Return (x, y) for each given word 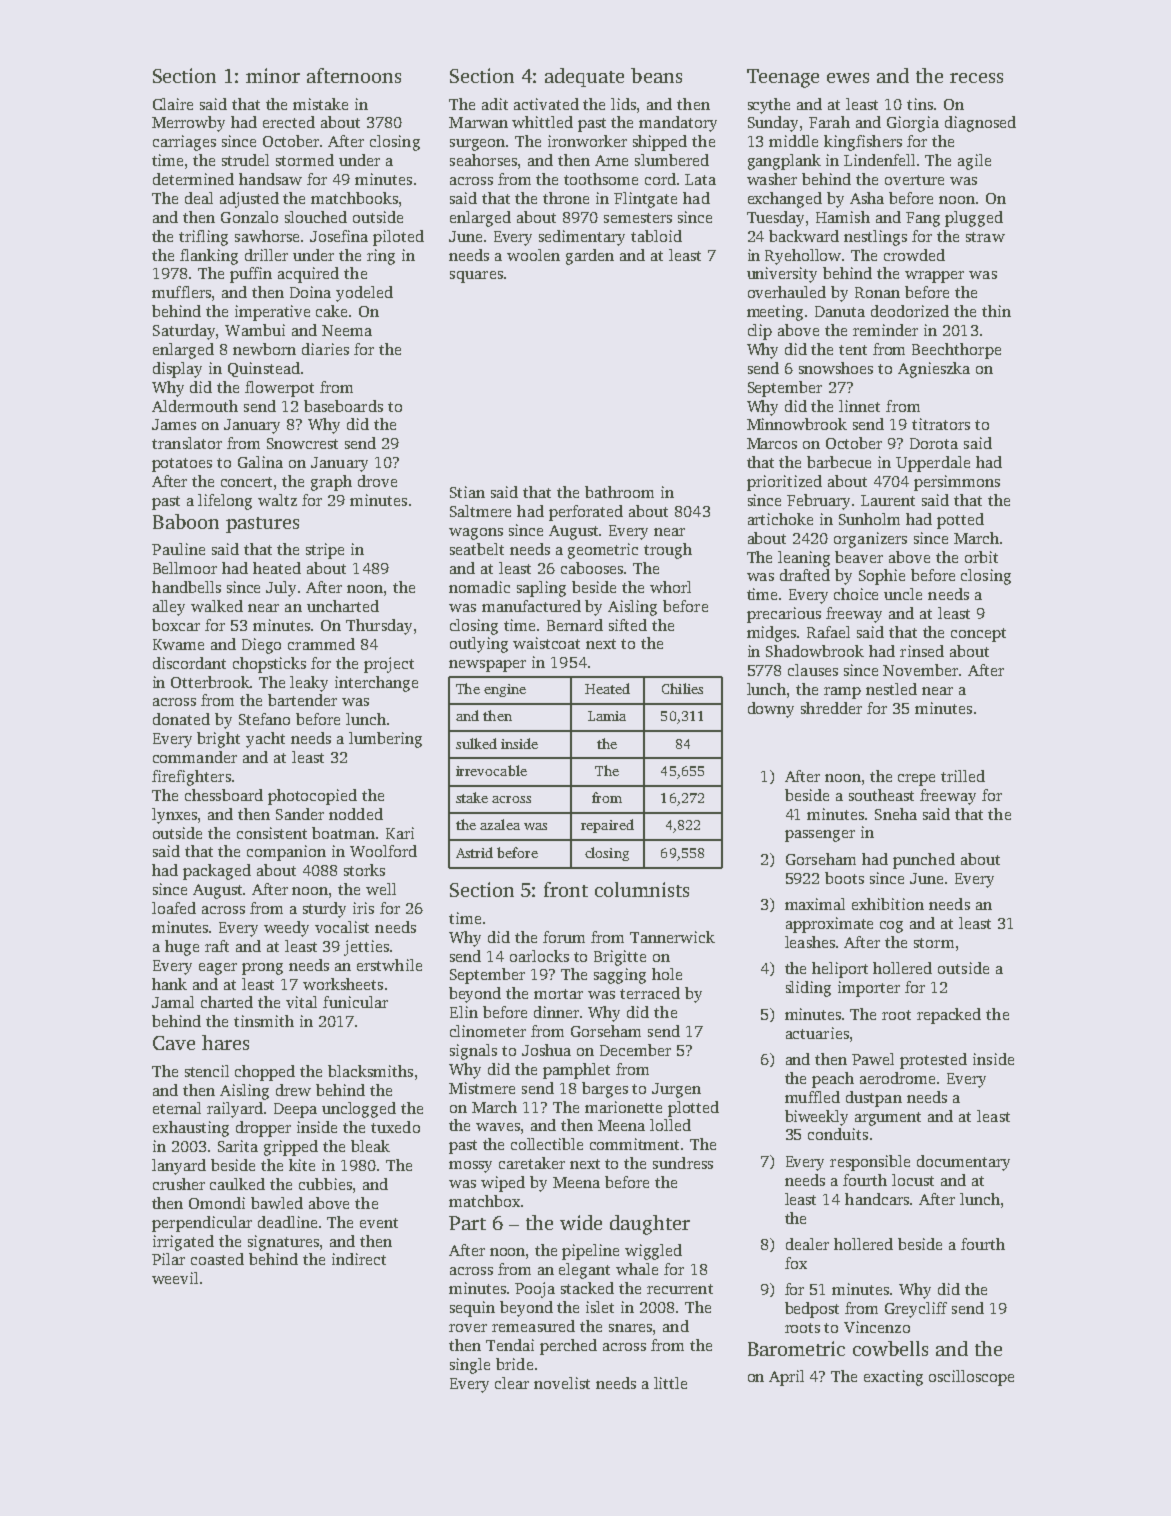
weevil (175, 1278)
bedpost (812, 1310)
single (470, 1366)
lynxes (174, 816)
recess (976, 78)
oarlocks (539, 956)
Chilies (682, 688)
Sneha (896, 814)
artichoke (780, 519)
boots (844, 878)
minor (273, 75)
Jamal (173, 1002)
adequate (584, 77)
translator (187, 443)
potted (960, 521)
